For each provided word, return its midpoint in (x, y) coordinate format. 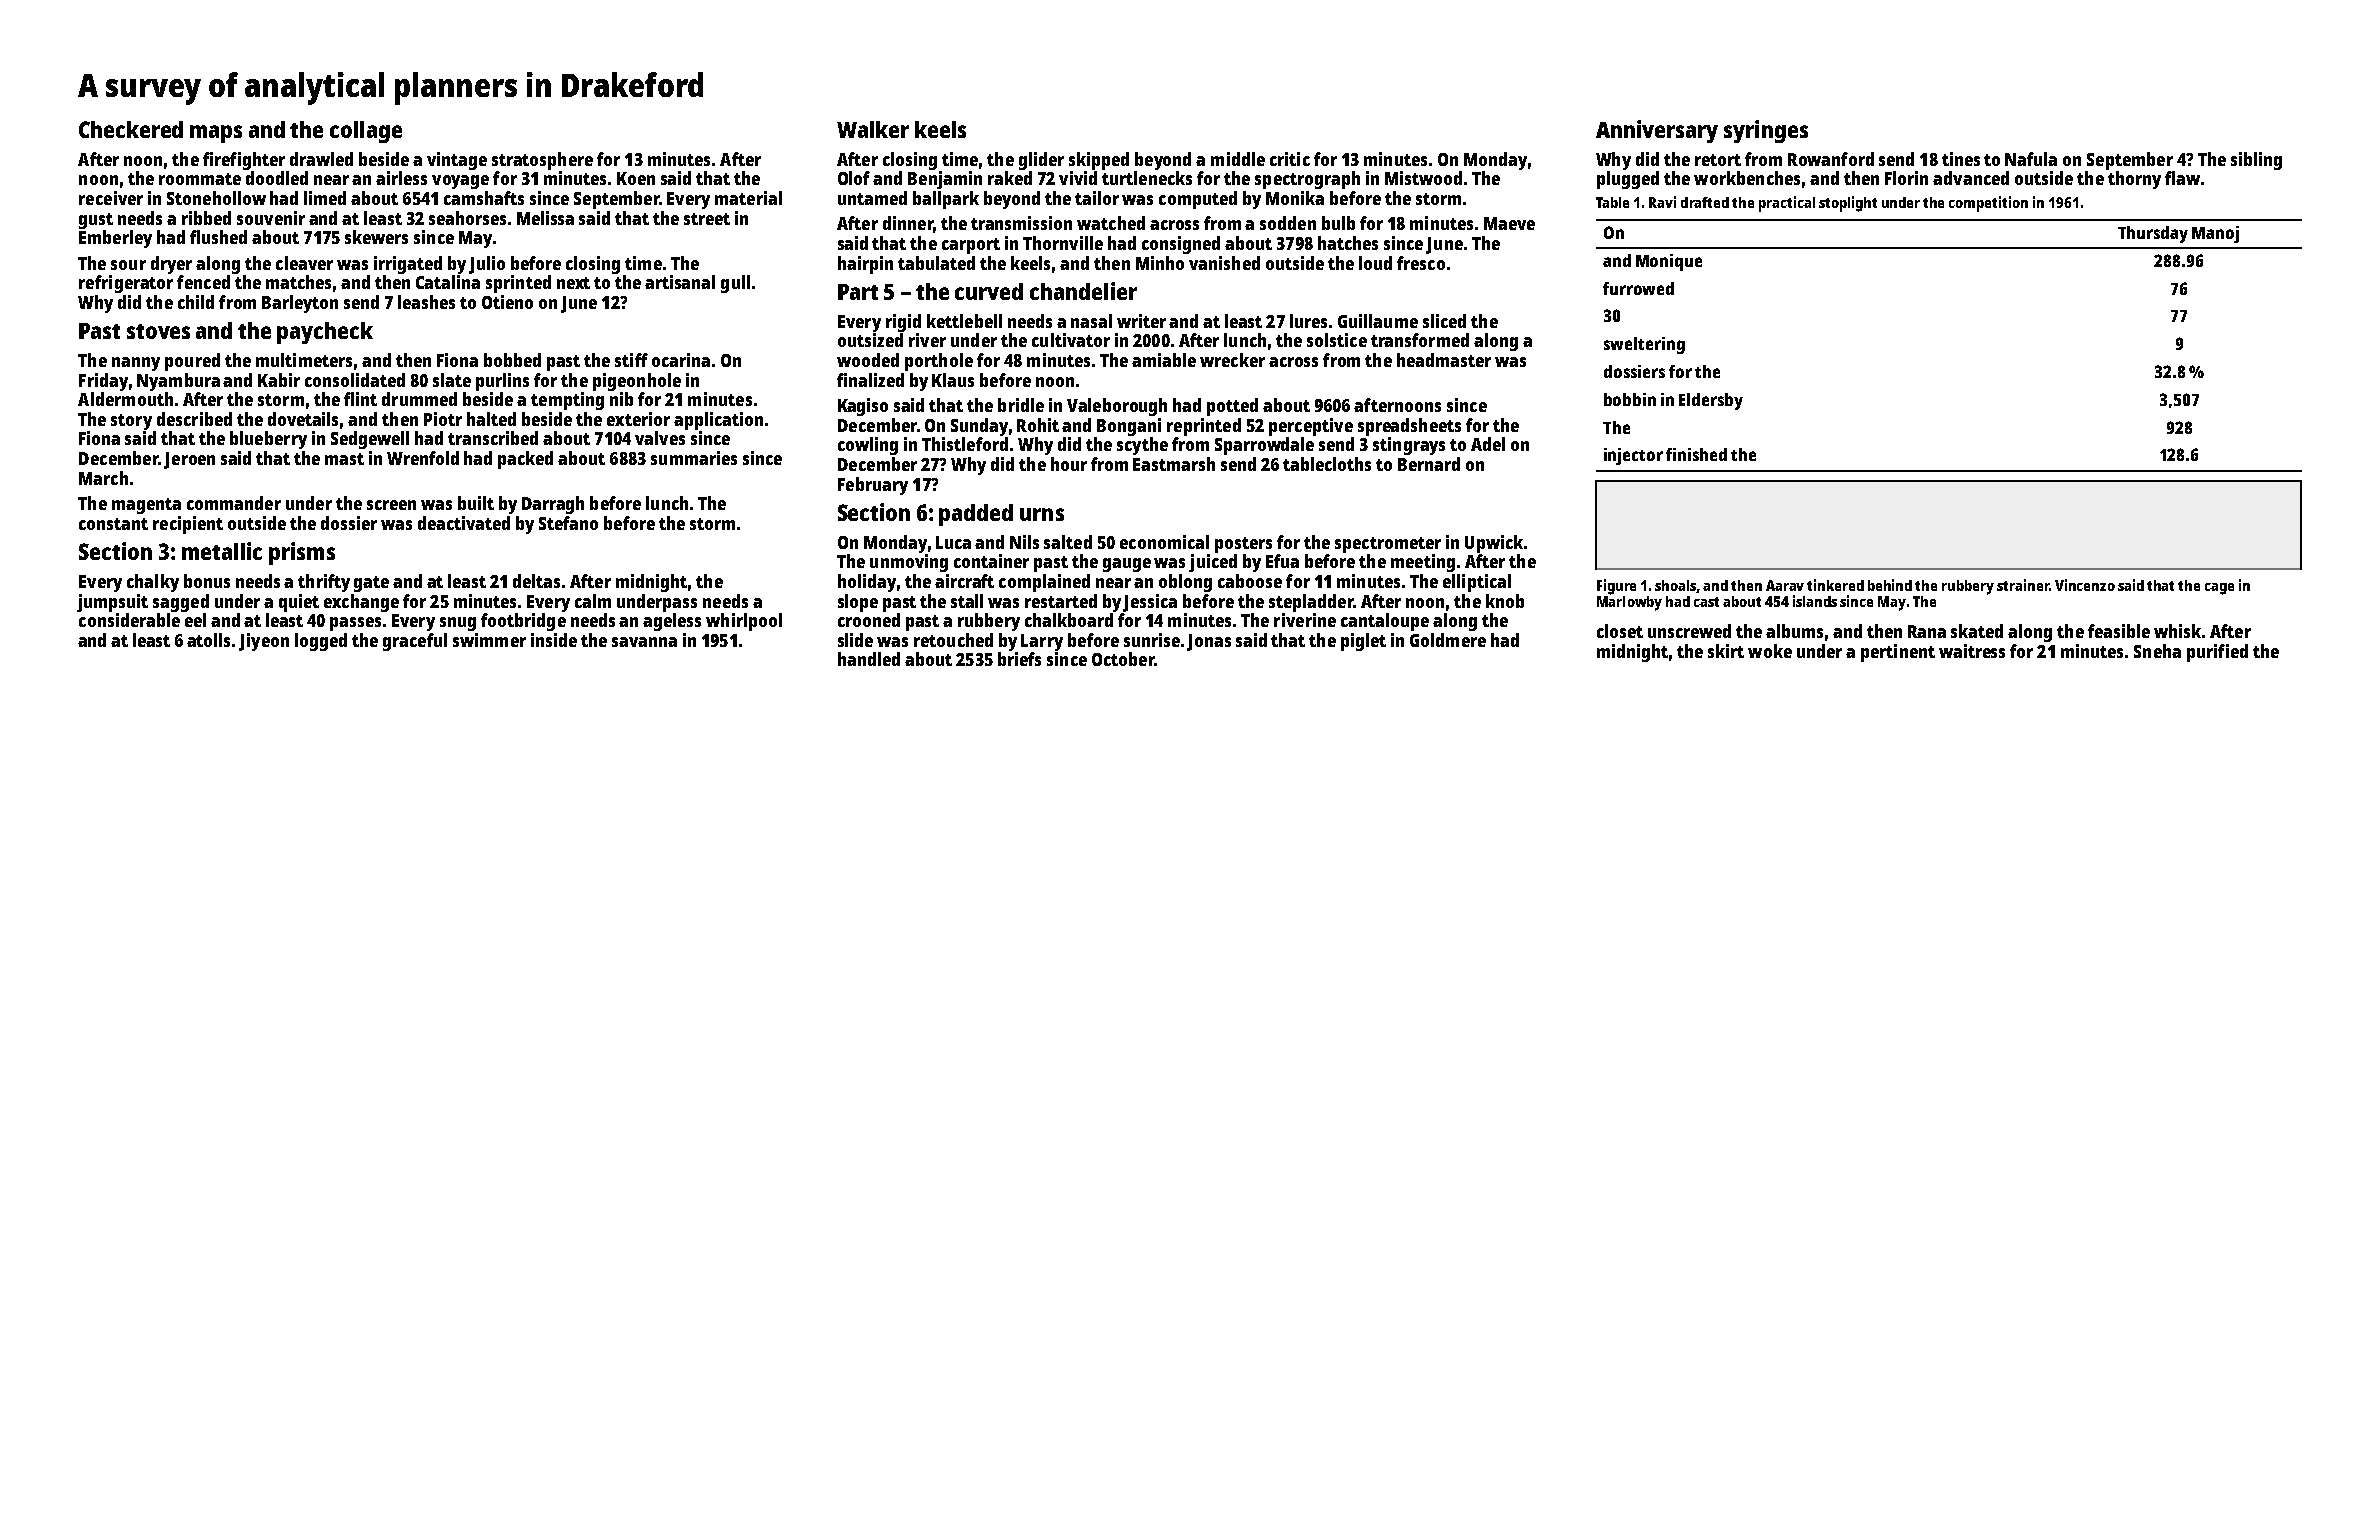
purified (2217, 653)
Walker (873, 129)
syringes (1766, 131)
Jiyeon (264, 642)
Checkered (131, 129)
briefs (1019, 659)
